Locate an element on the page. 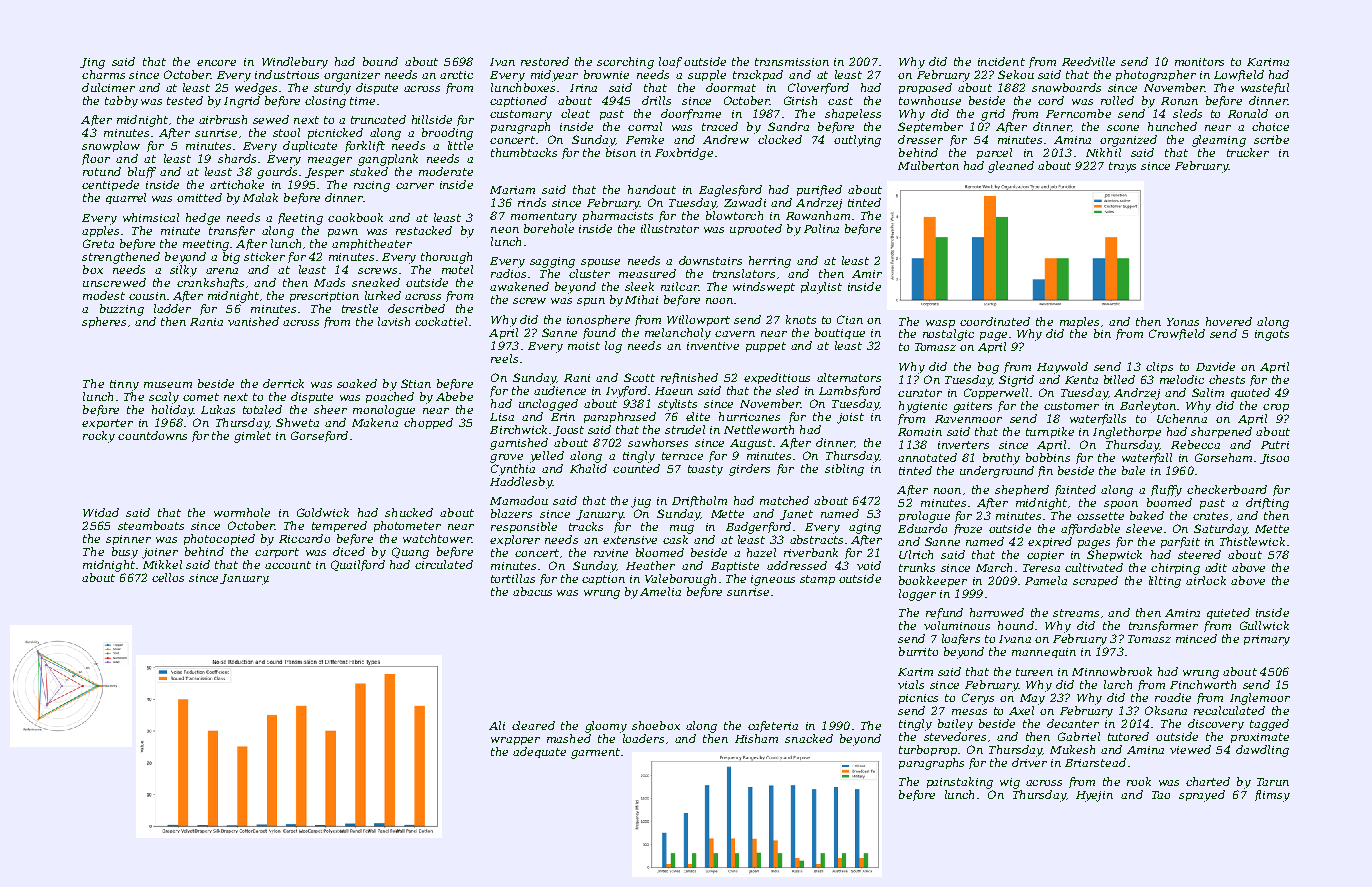 The height and width of the page is (887, 1372). cellos is located at coordinates (168, 577).
